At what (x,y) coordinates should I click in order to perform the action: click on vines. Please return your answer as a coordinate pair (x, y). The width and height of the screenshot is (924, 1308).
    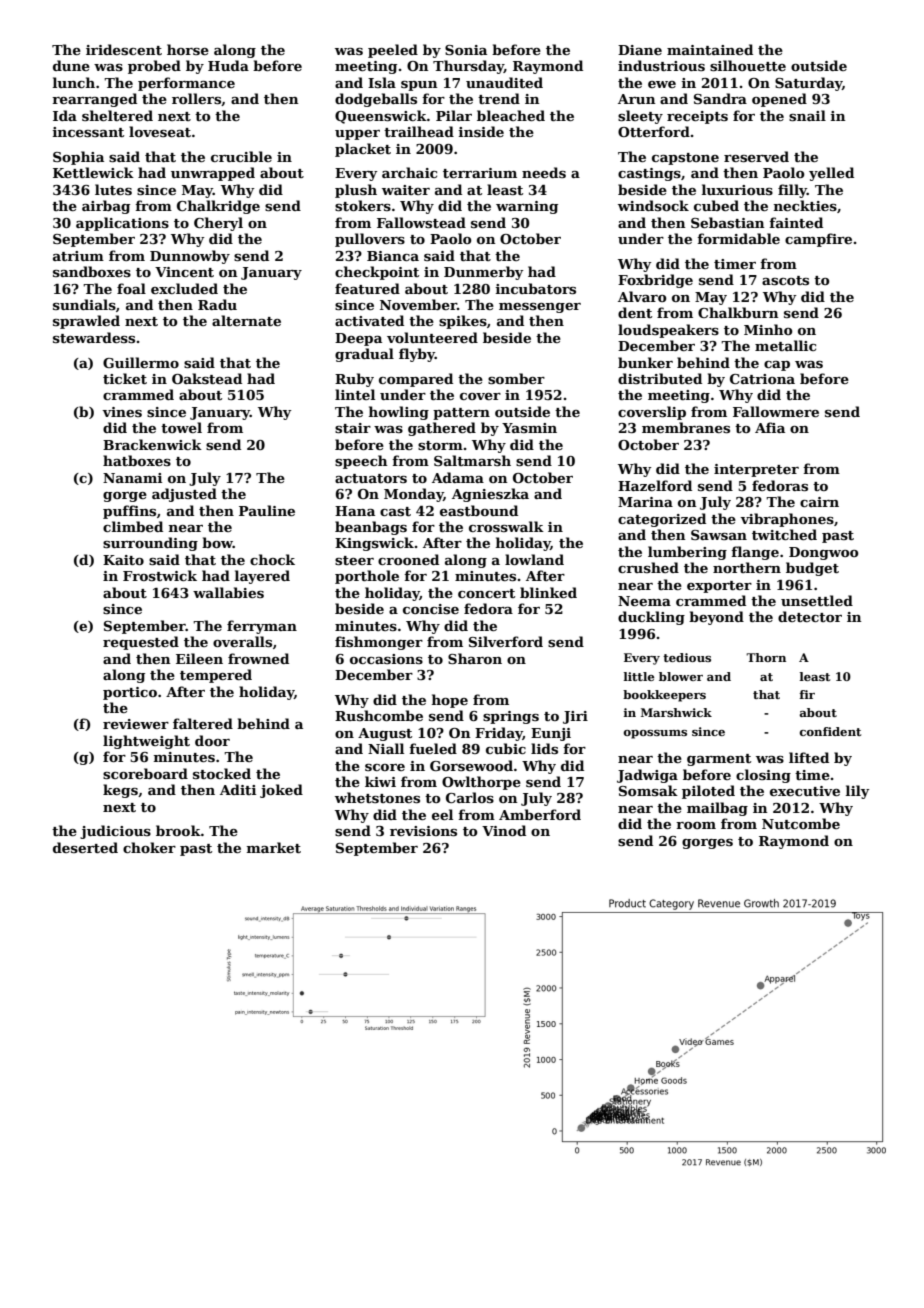
    Looking at the image, I should click on (122, 412).
